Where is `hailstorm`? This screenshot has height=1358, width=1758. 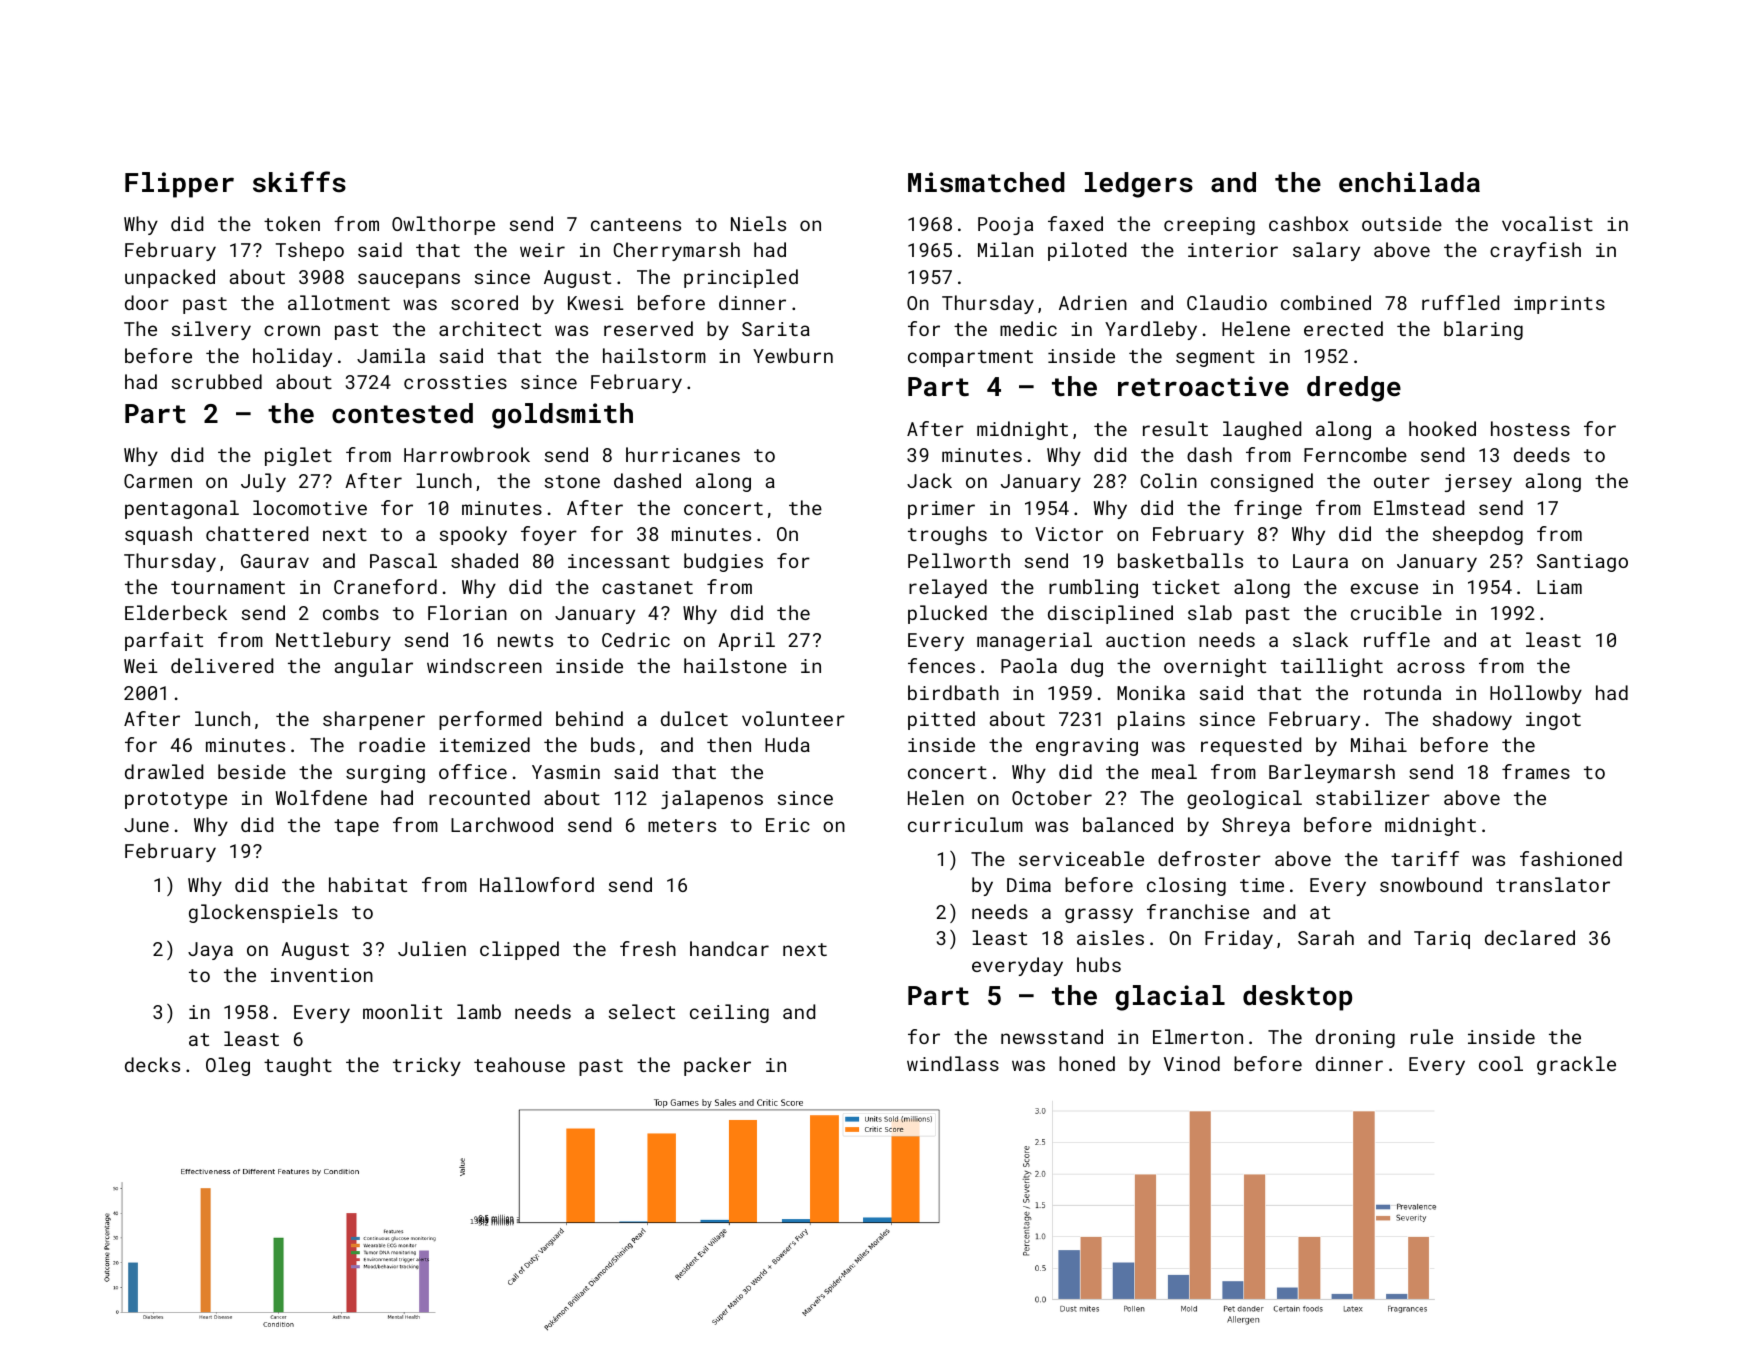 hailstorm is located at coordinates (654, 355).
